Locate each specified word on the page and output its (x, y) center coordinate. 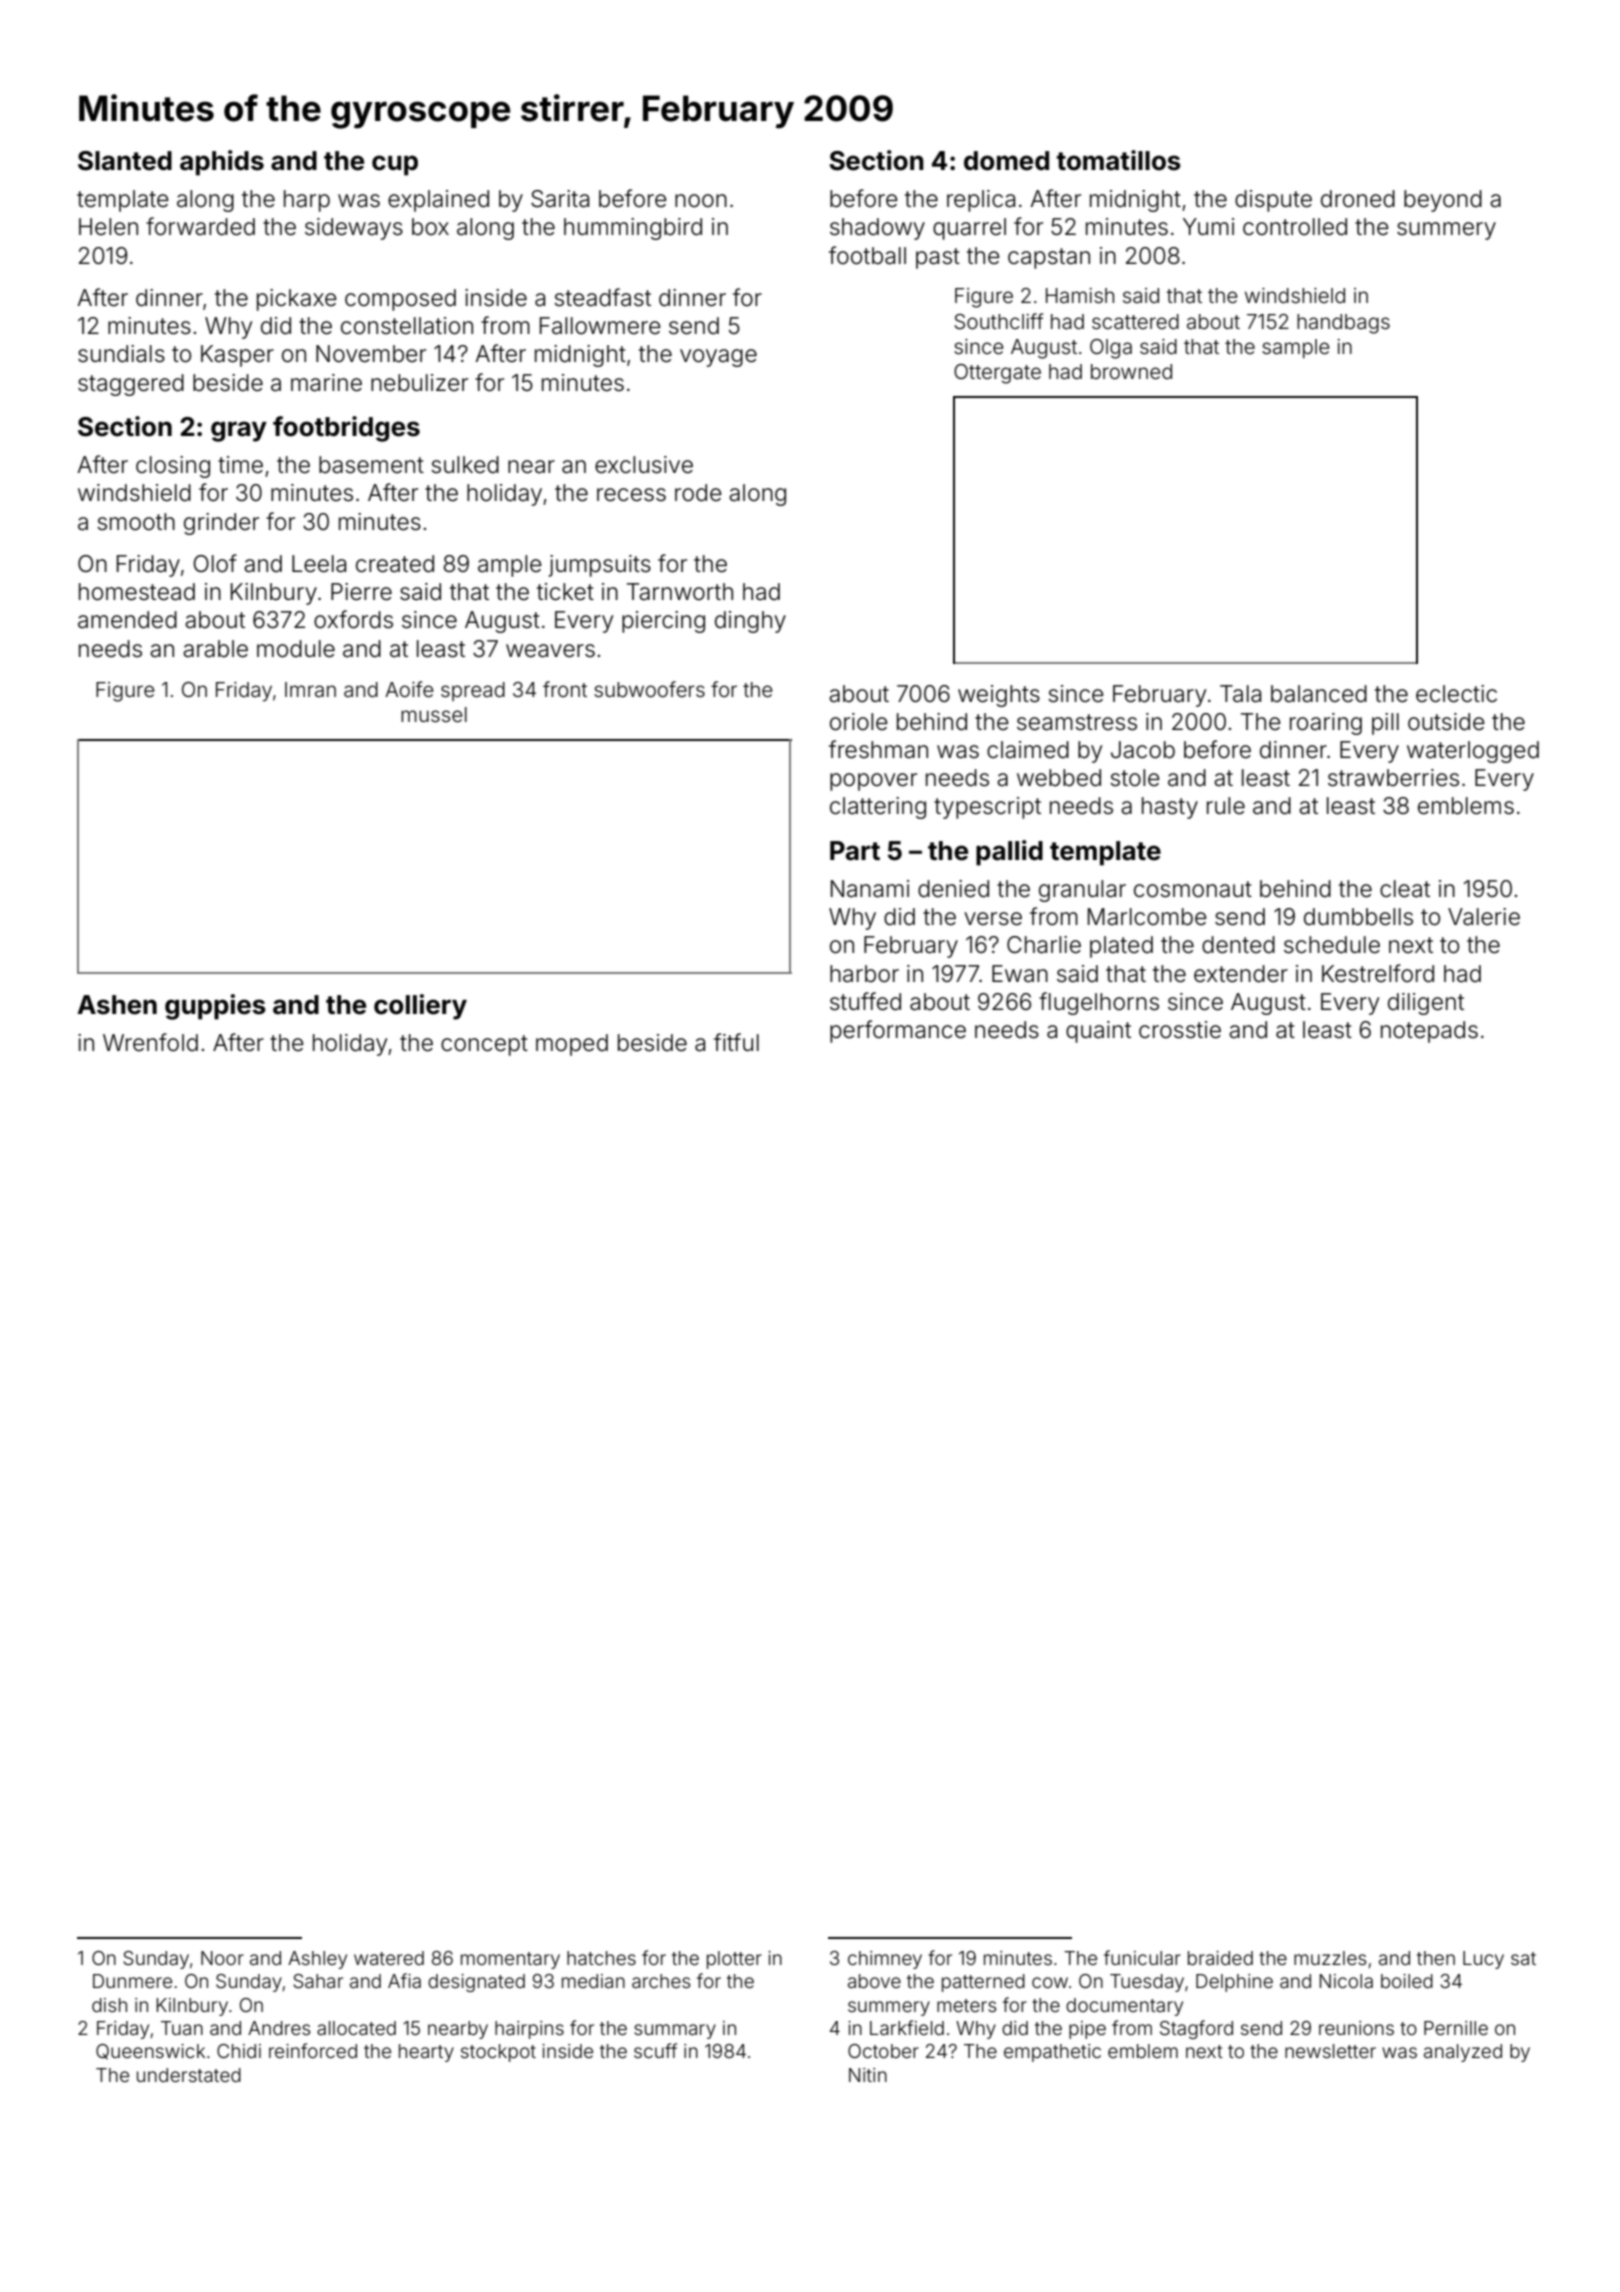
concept (484, 1045)
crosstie (1180, 1030)
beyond (1443, 201)
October (883, 2051)
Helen (108, 227)
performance (898, 1031)
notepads (1429, 1032)
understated (189, 2075)
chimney (885, 1960)
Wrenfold (150, 1042)
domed (1006, 161)
